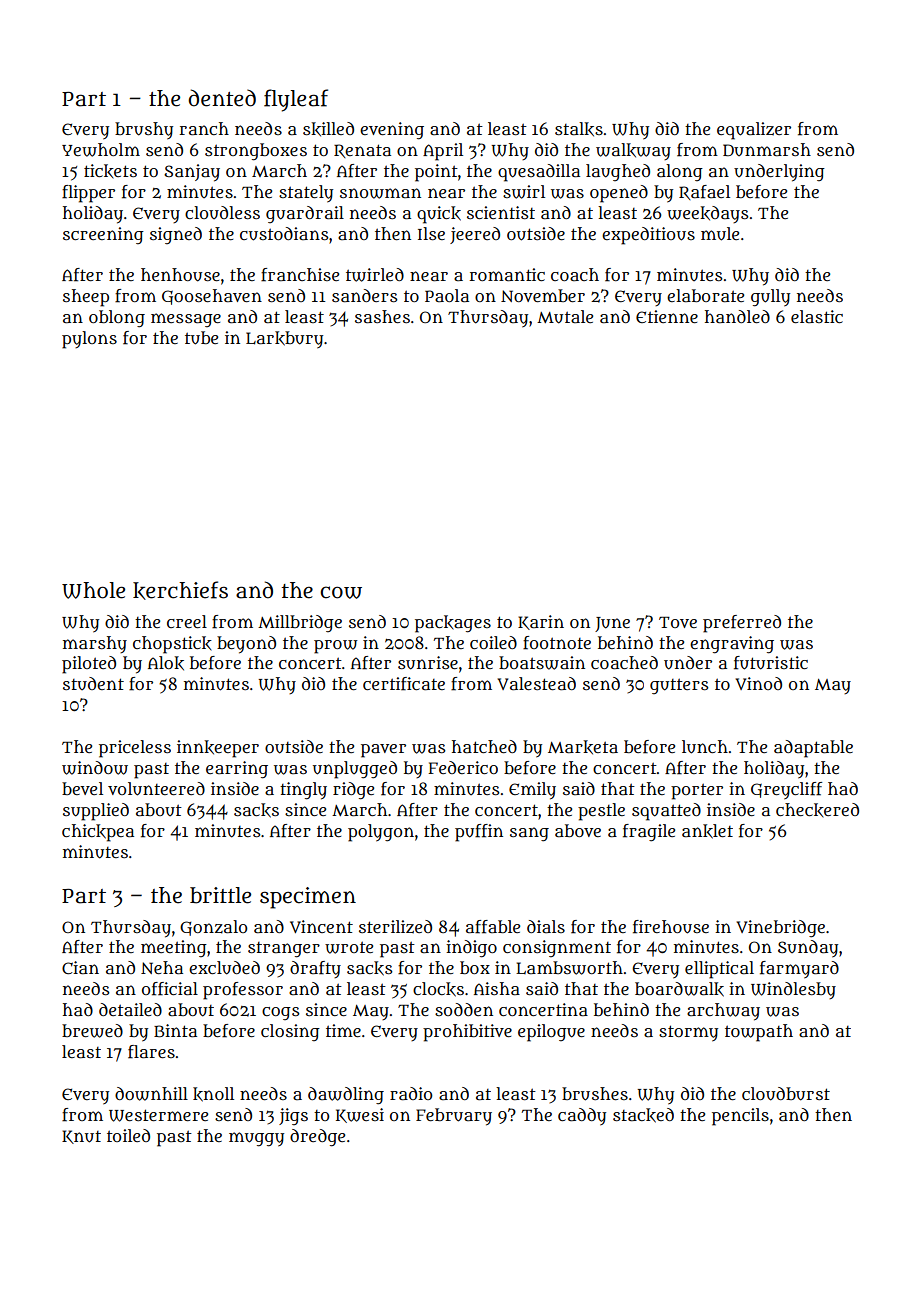 The width and height of the page is (924, 1308). Describe the element at coordinates (786, 1094) in the page. I see `cloudburst` at that location.
